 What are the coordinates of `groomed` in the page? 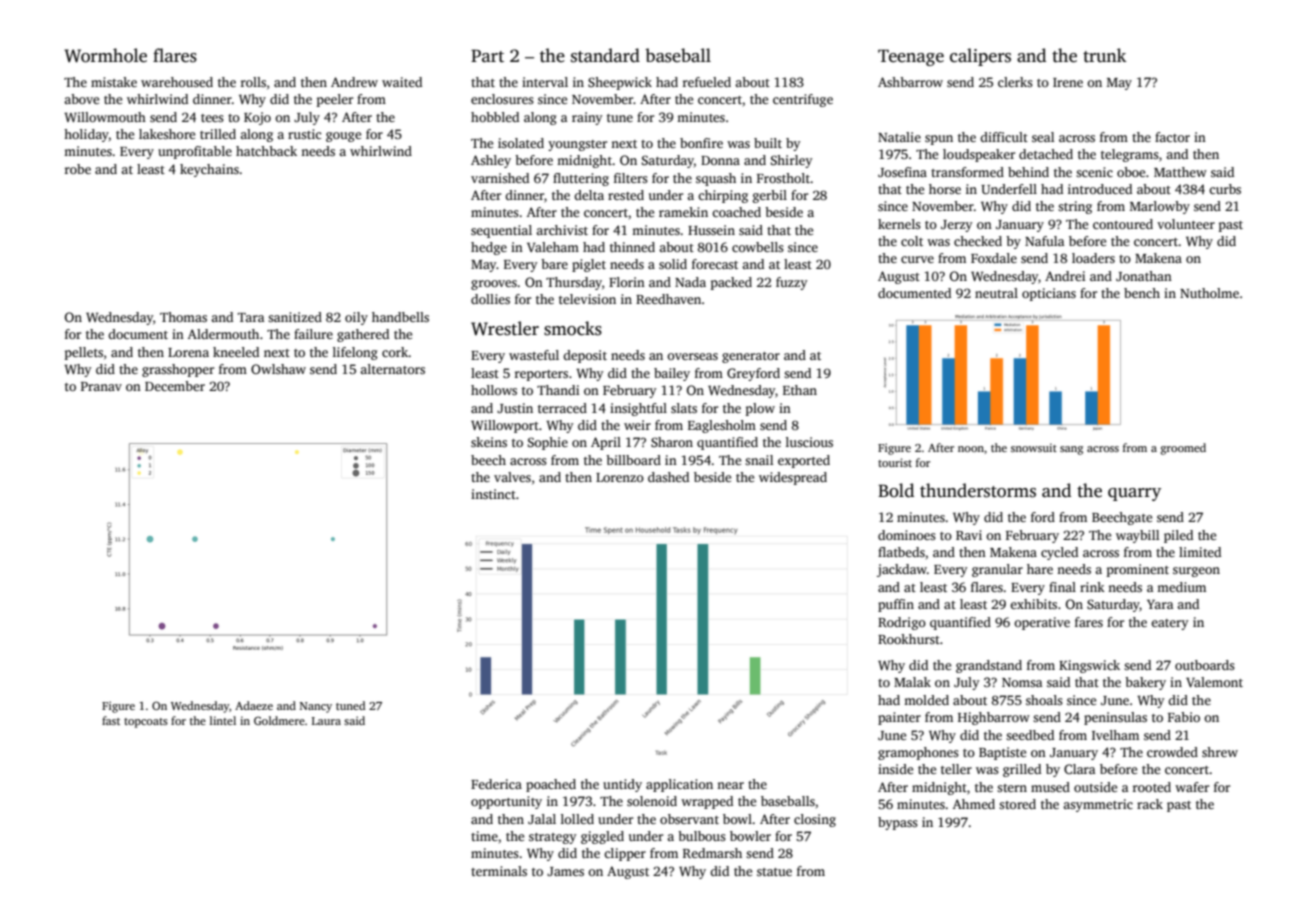 It's located at (1183, 449).
